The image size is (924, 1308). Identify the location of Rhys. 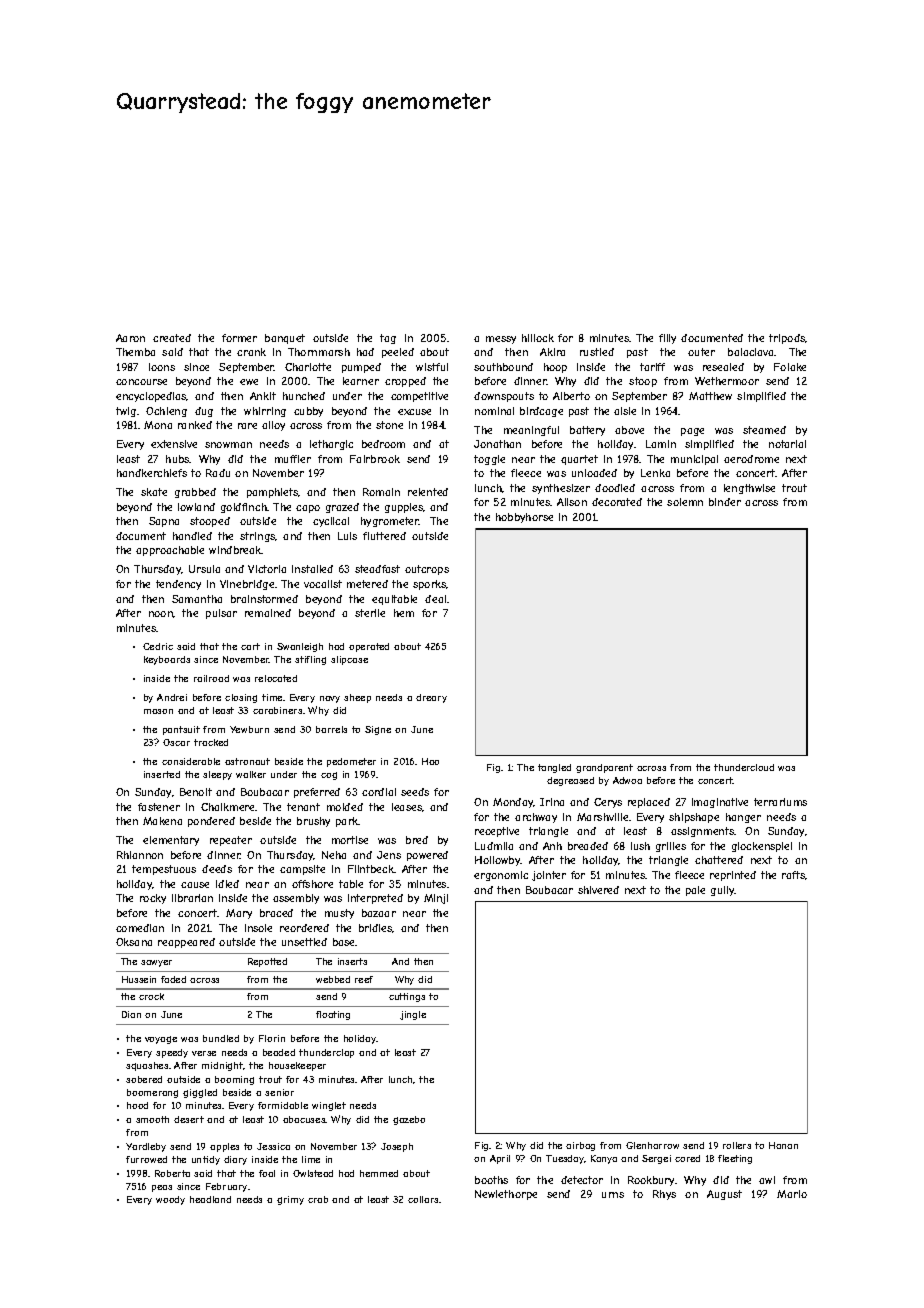
(664, 1195).
